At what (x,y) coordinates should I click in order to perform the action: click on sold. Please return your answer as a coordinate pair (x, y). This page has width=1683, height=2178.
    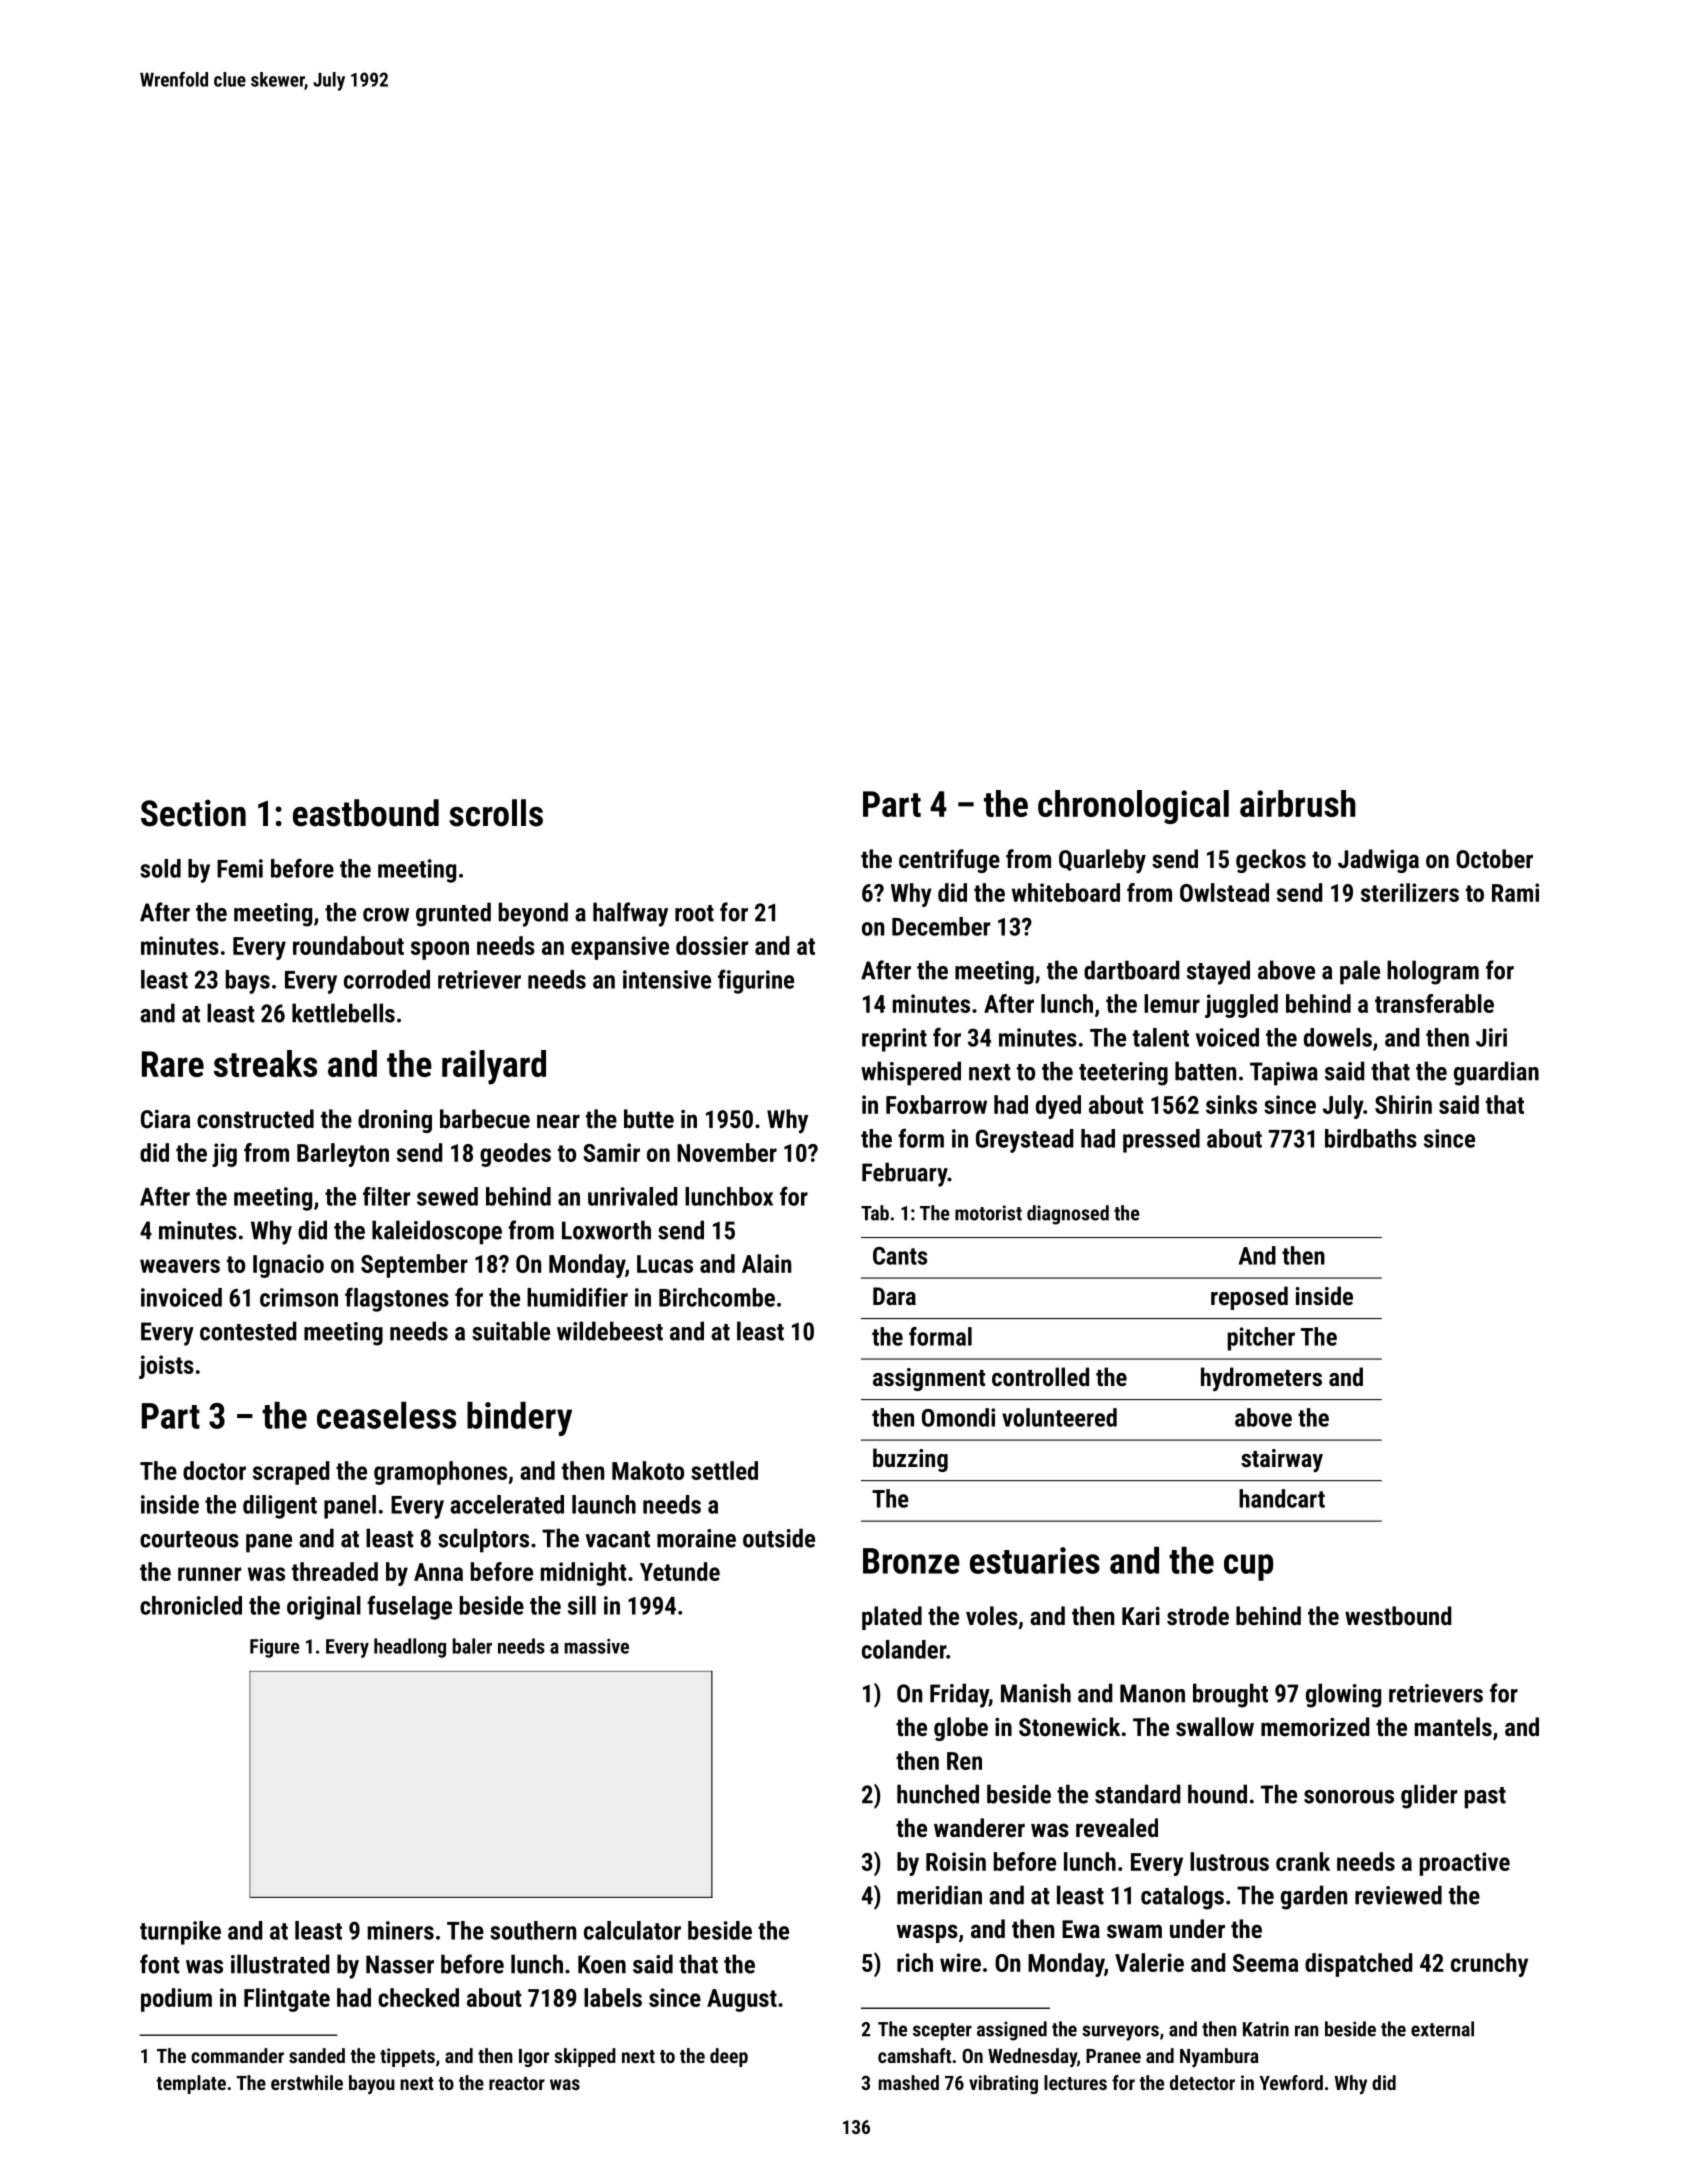
    Looking at the image, I should click on (160, 868).
